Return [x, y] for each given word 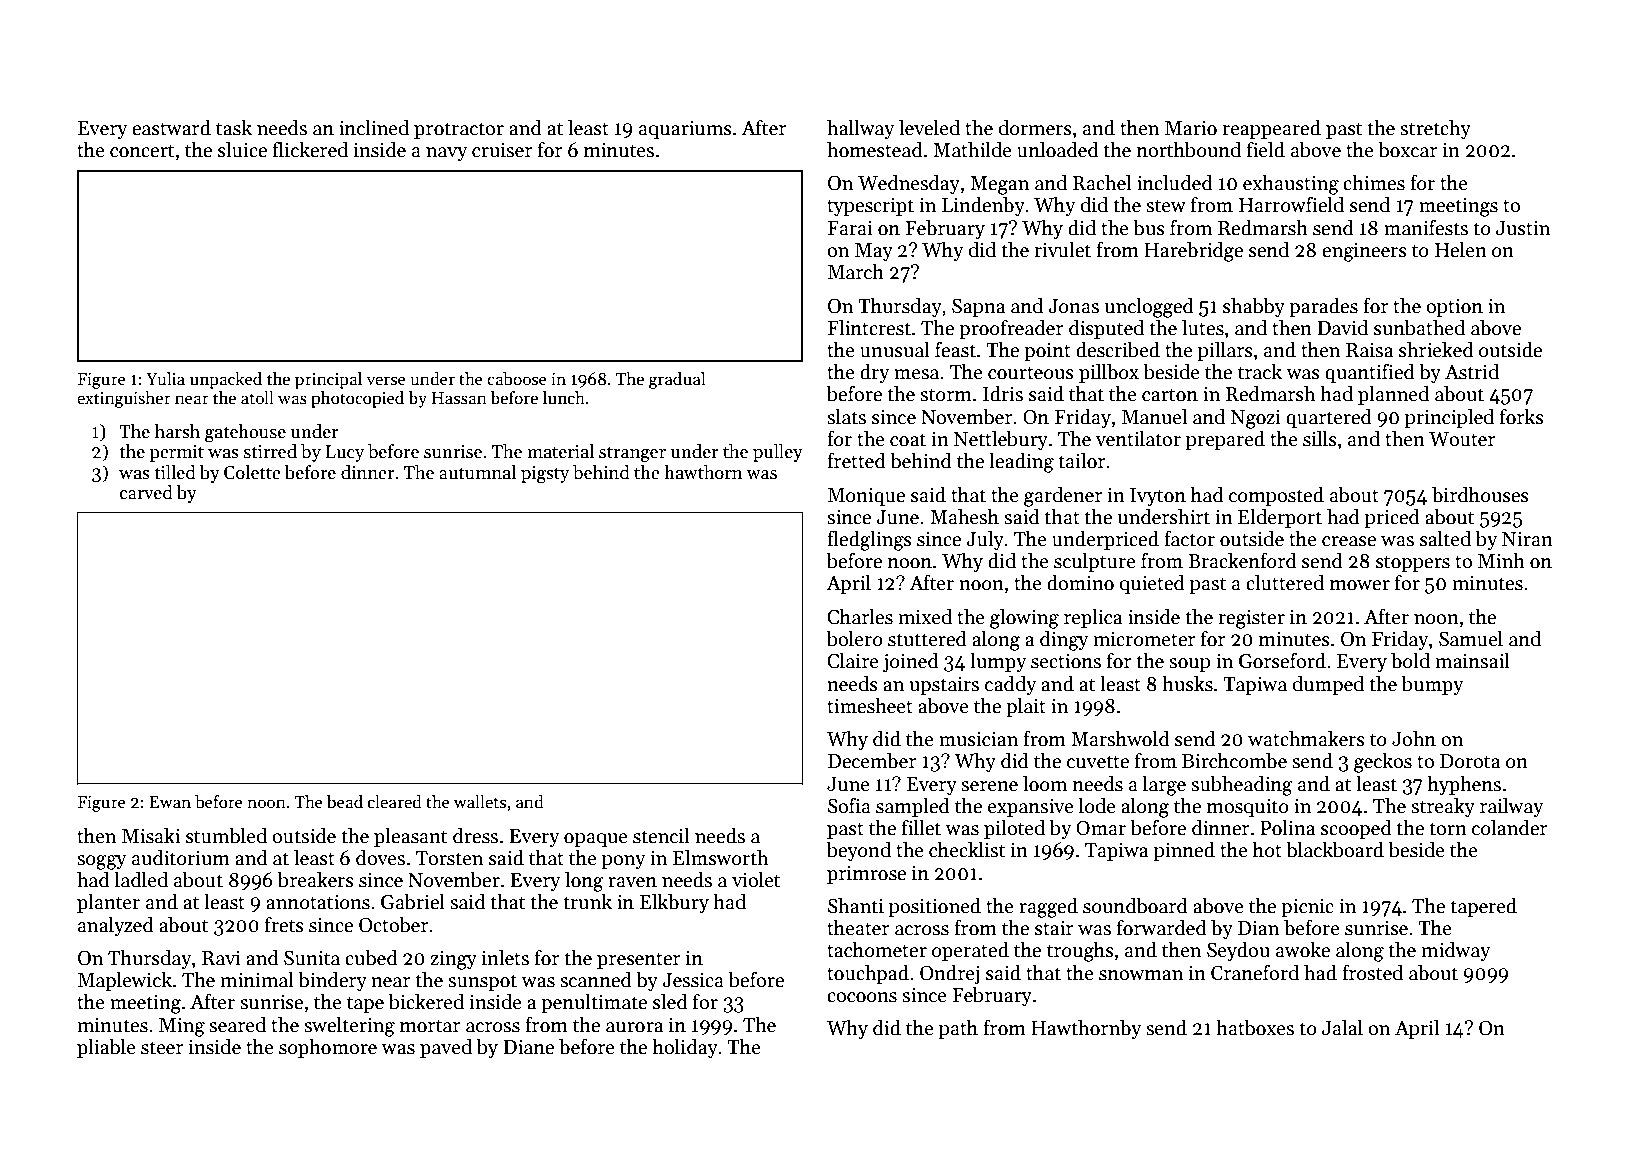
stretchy [1435, 129]
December [872, 761]
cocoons [862, 997]
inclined [374, 128]
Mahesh [964, 517]
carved [146, 492]
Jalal [1342, 1028]
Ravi [221, 958]
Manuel [1154, 417]
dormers [1035, 128]
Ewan [170, 802]
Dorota [1470, 761]
